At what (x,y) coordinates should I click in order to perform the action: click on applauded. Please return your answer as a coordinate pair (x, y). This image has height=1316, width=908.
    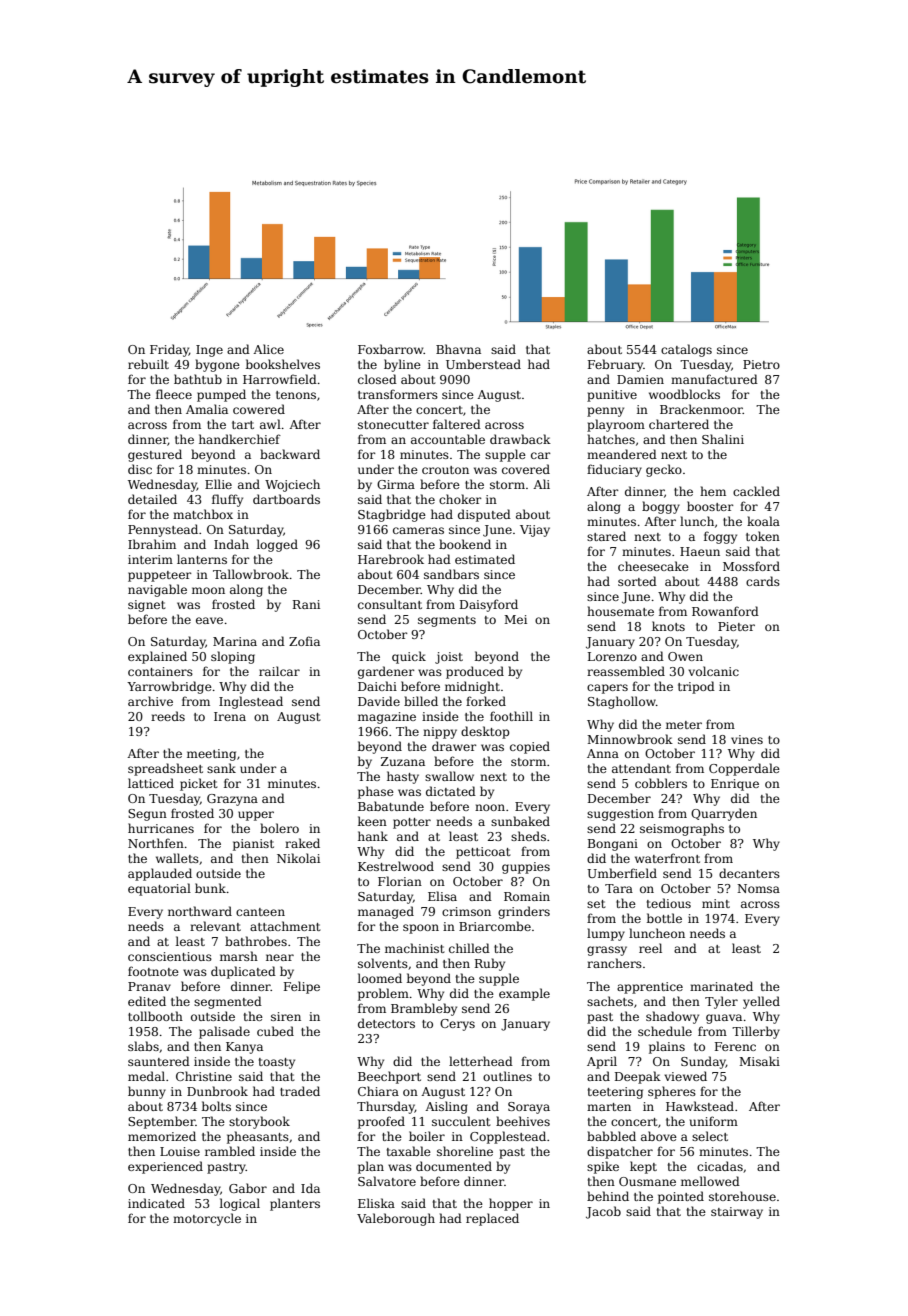
    Looking at the image, I should click on (160, 874).
